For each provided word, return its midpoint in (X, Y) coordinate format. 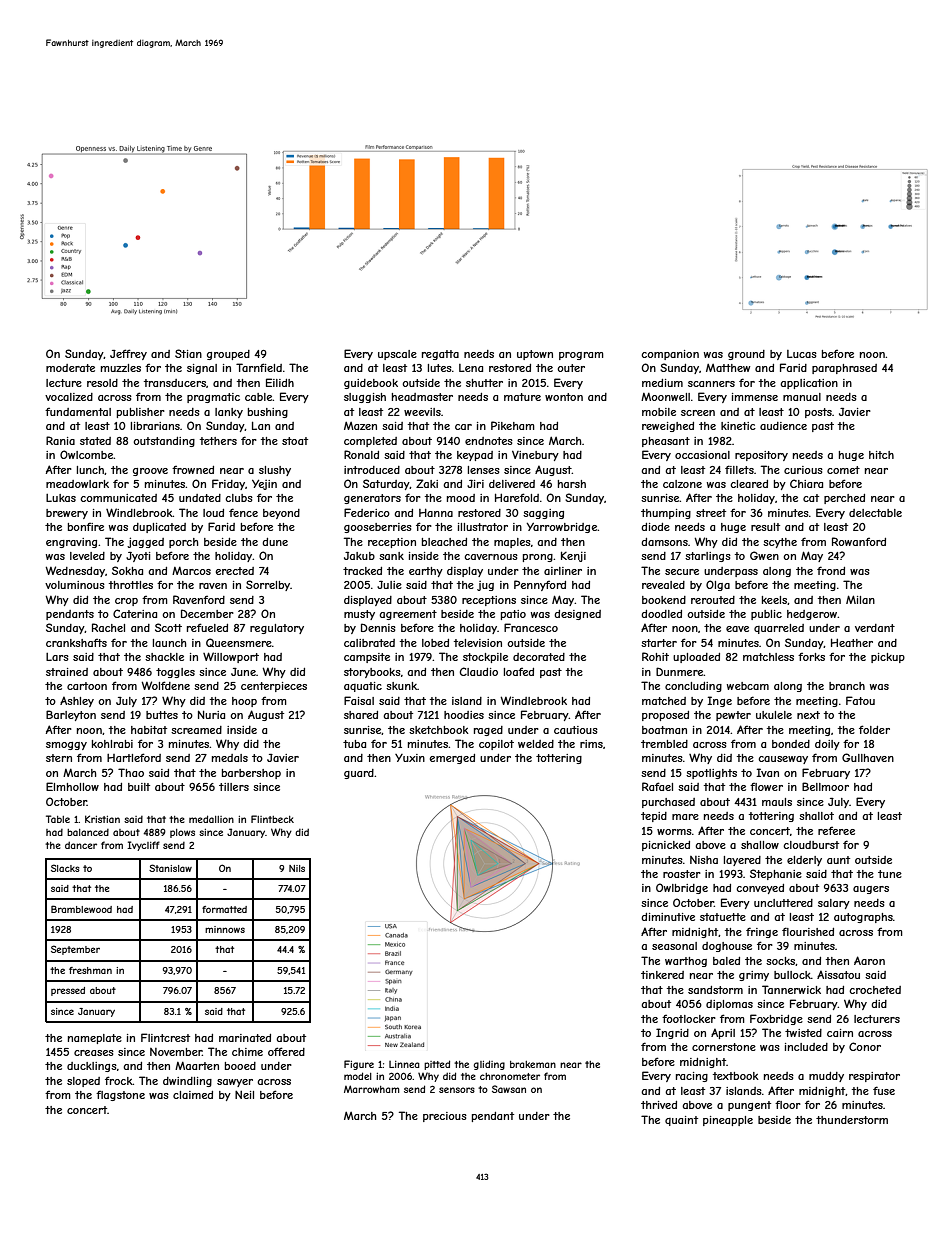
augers (871, 890)
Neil (244, 1095)
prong (538, 558)
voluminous (75, 585)
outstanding (164, 442)
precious (445, 1117)
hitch (881, 455)
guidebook (371, 384)
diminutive (668, 917)
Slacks (65, 868)
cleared (749, 484)
